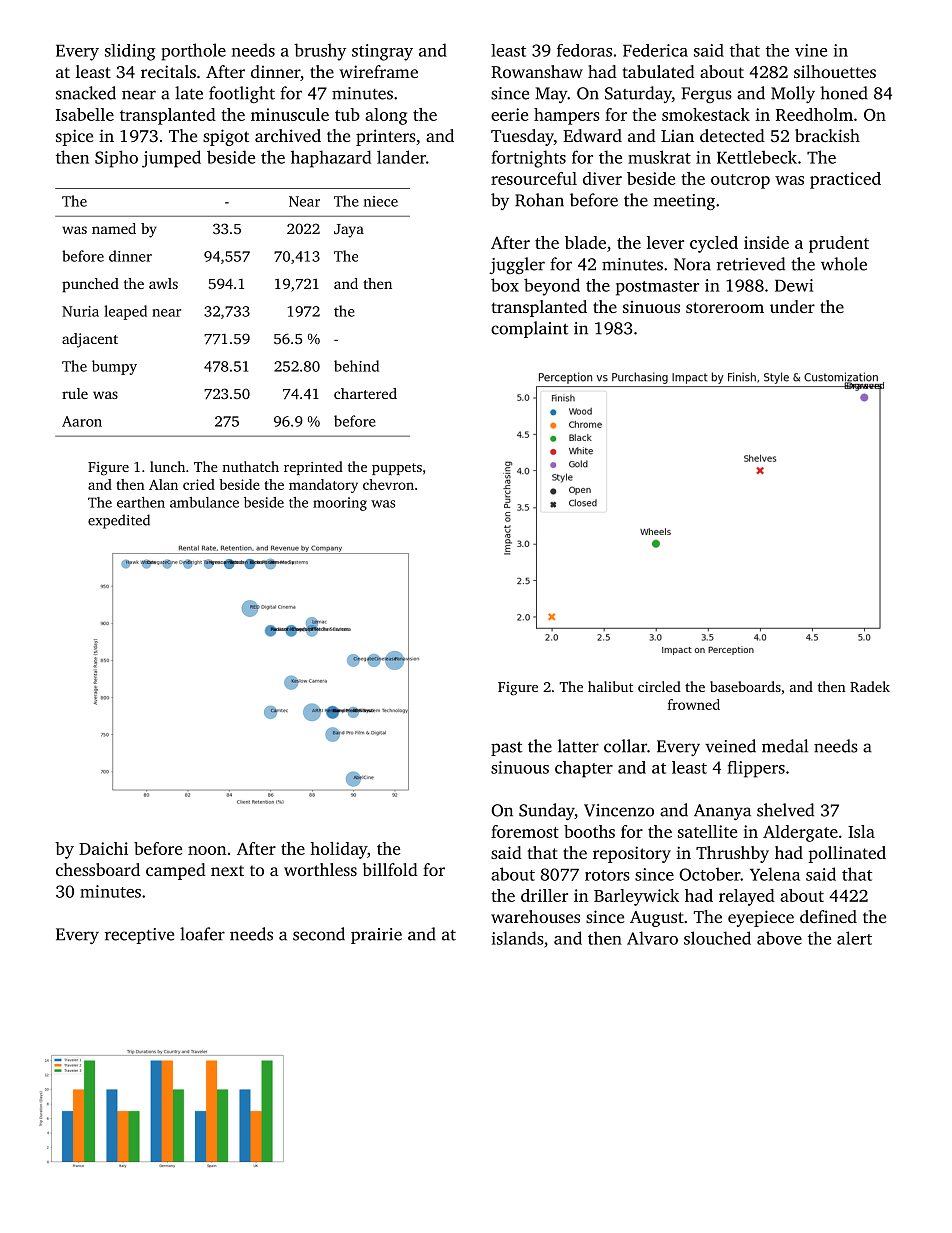 The width and height of the document is (952, 1233). What do you see at coordinates (171, 159) in the document?
I see `jumped` at bounding box center [171, 159].
